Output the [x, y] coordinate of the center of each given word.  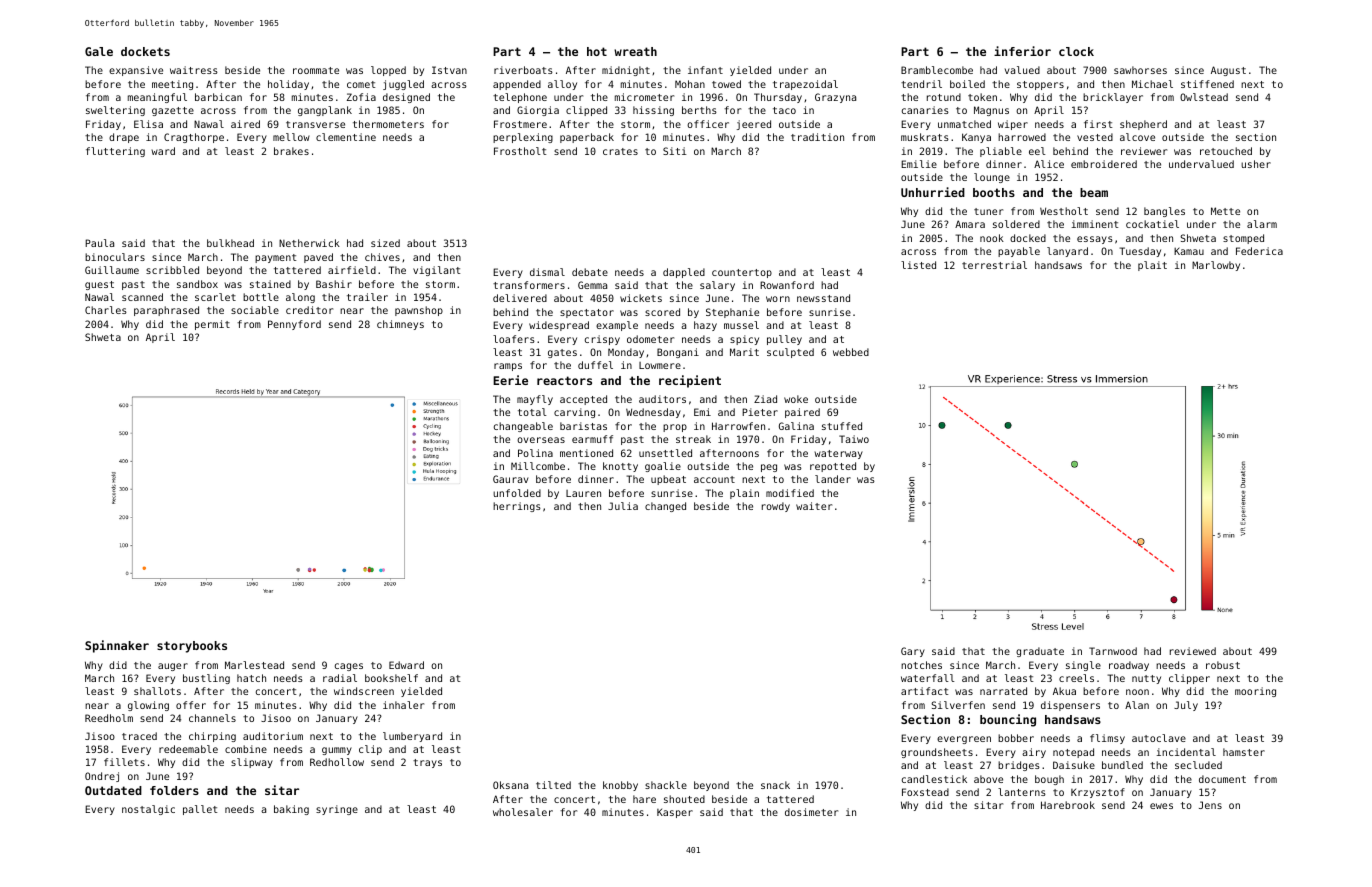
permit [212, 325]
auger [173, 667]
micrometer [644, 97]
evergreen [964, 740]
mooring [1255, 692]
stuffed [842, 426]
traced [139, 736]
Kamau [1189, 251]
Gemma [592, 285]
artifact [924, 691]
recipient [690, 381]
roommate [316, 70]
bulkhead [230, 243]
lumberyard [412, 737]
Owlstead [1204, 97]
